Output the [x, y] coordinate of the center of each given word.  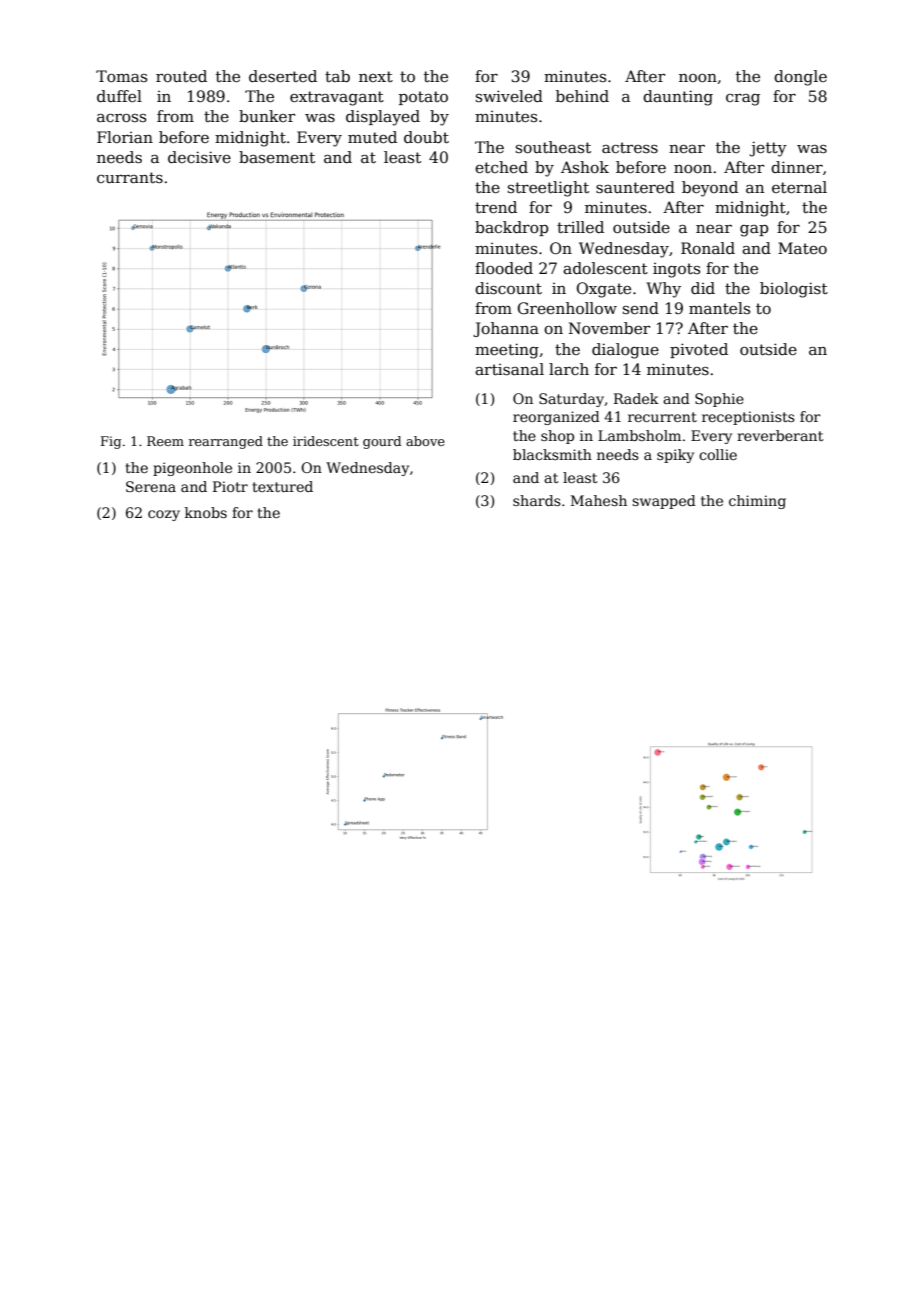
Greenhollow [567, 308]
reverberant [780, 435]
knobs [206, 512]
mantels [719, 308]
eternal [799, 187]
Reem [165, 441]
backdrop [511, 228]
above [425, 441]
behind [582, 96]
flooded [504, 268]
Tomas [121, 76]
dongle [800, 78]
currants [130, 177]
